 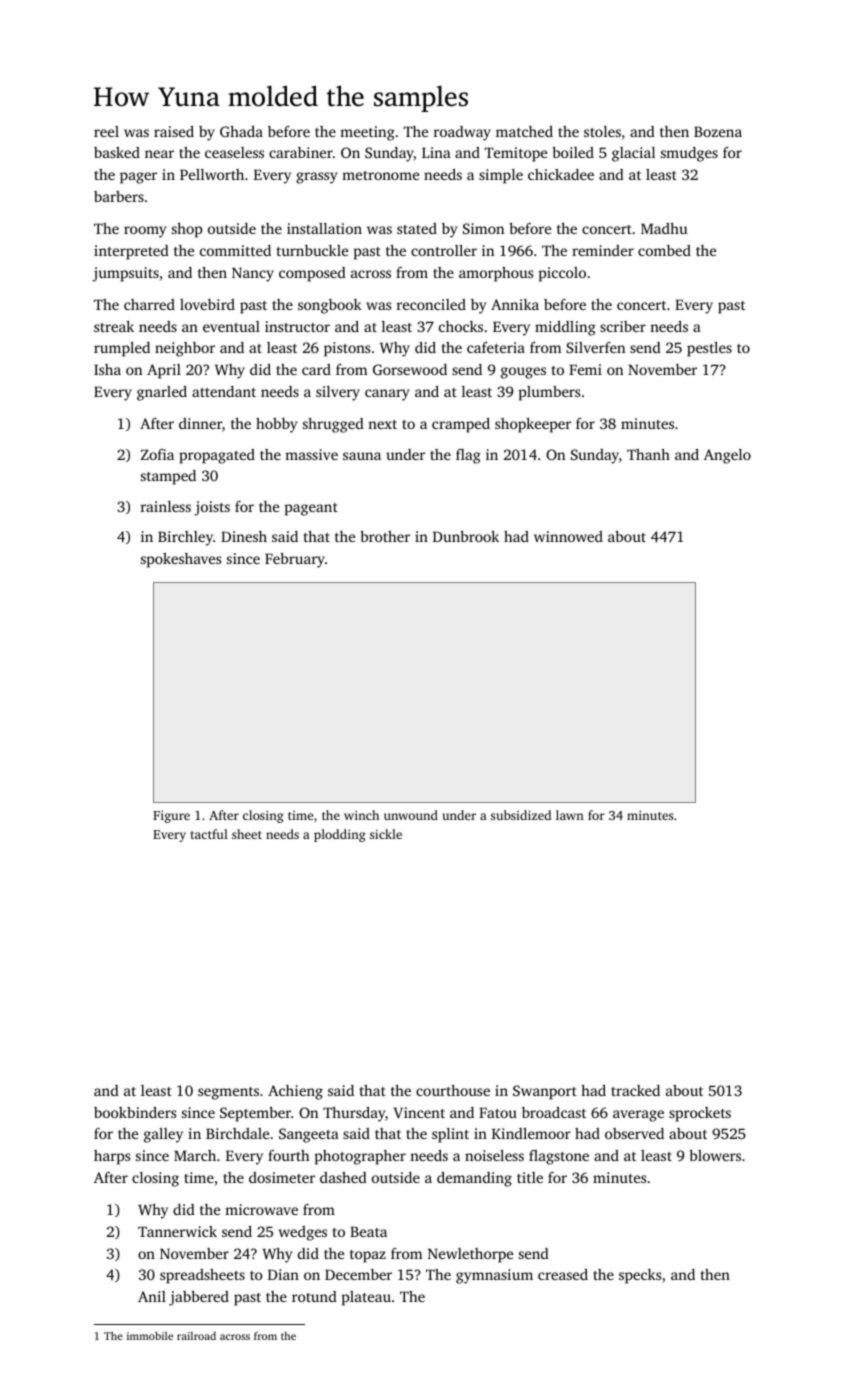 I want to click on plateau, so click(x=366, y=1298).
